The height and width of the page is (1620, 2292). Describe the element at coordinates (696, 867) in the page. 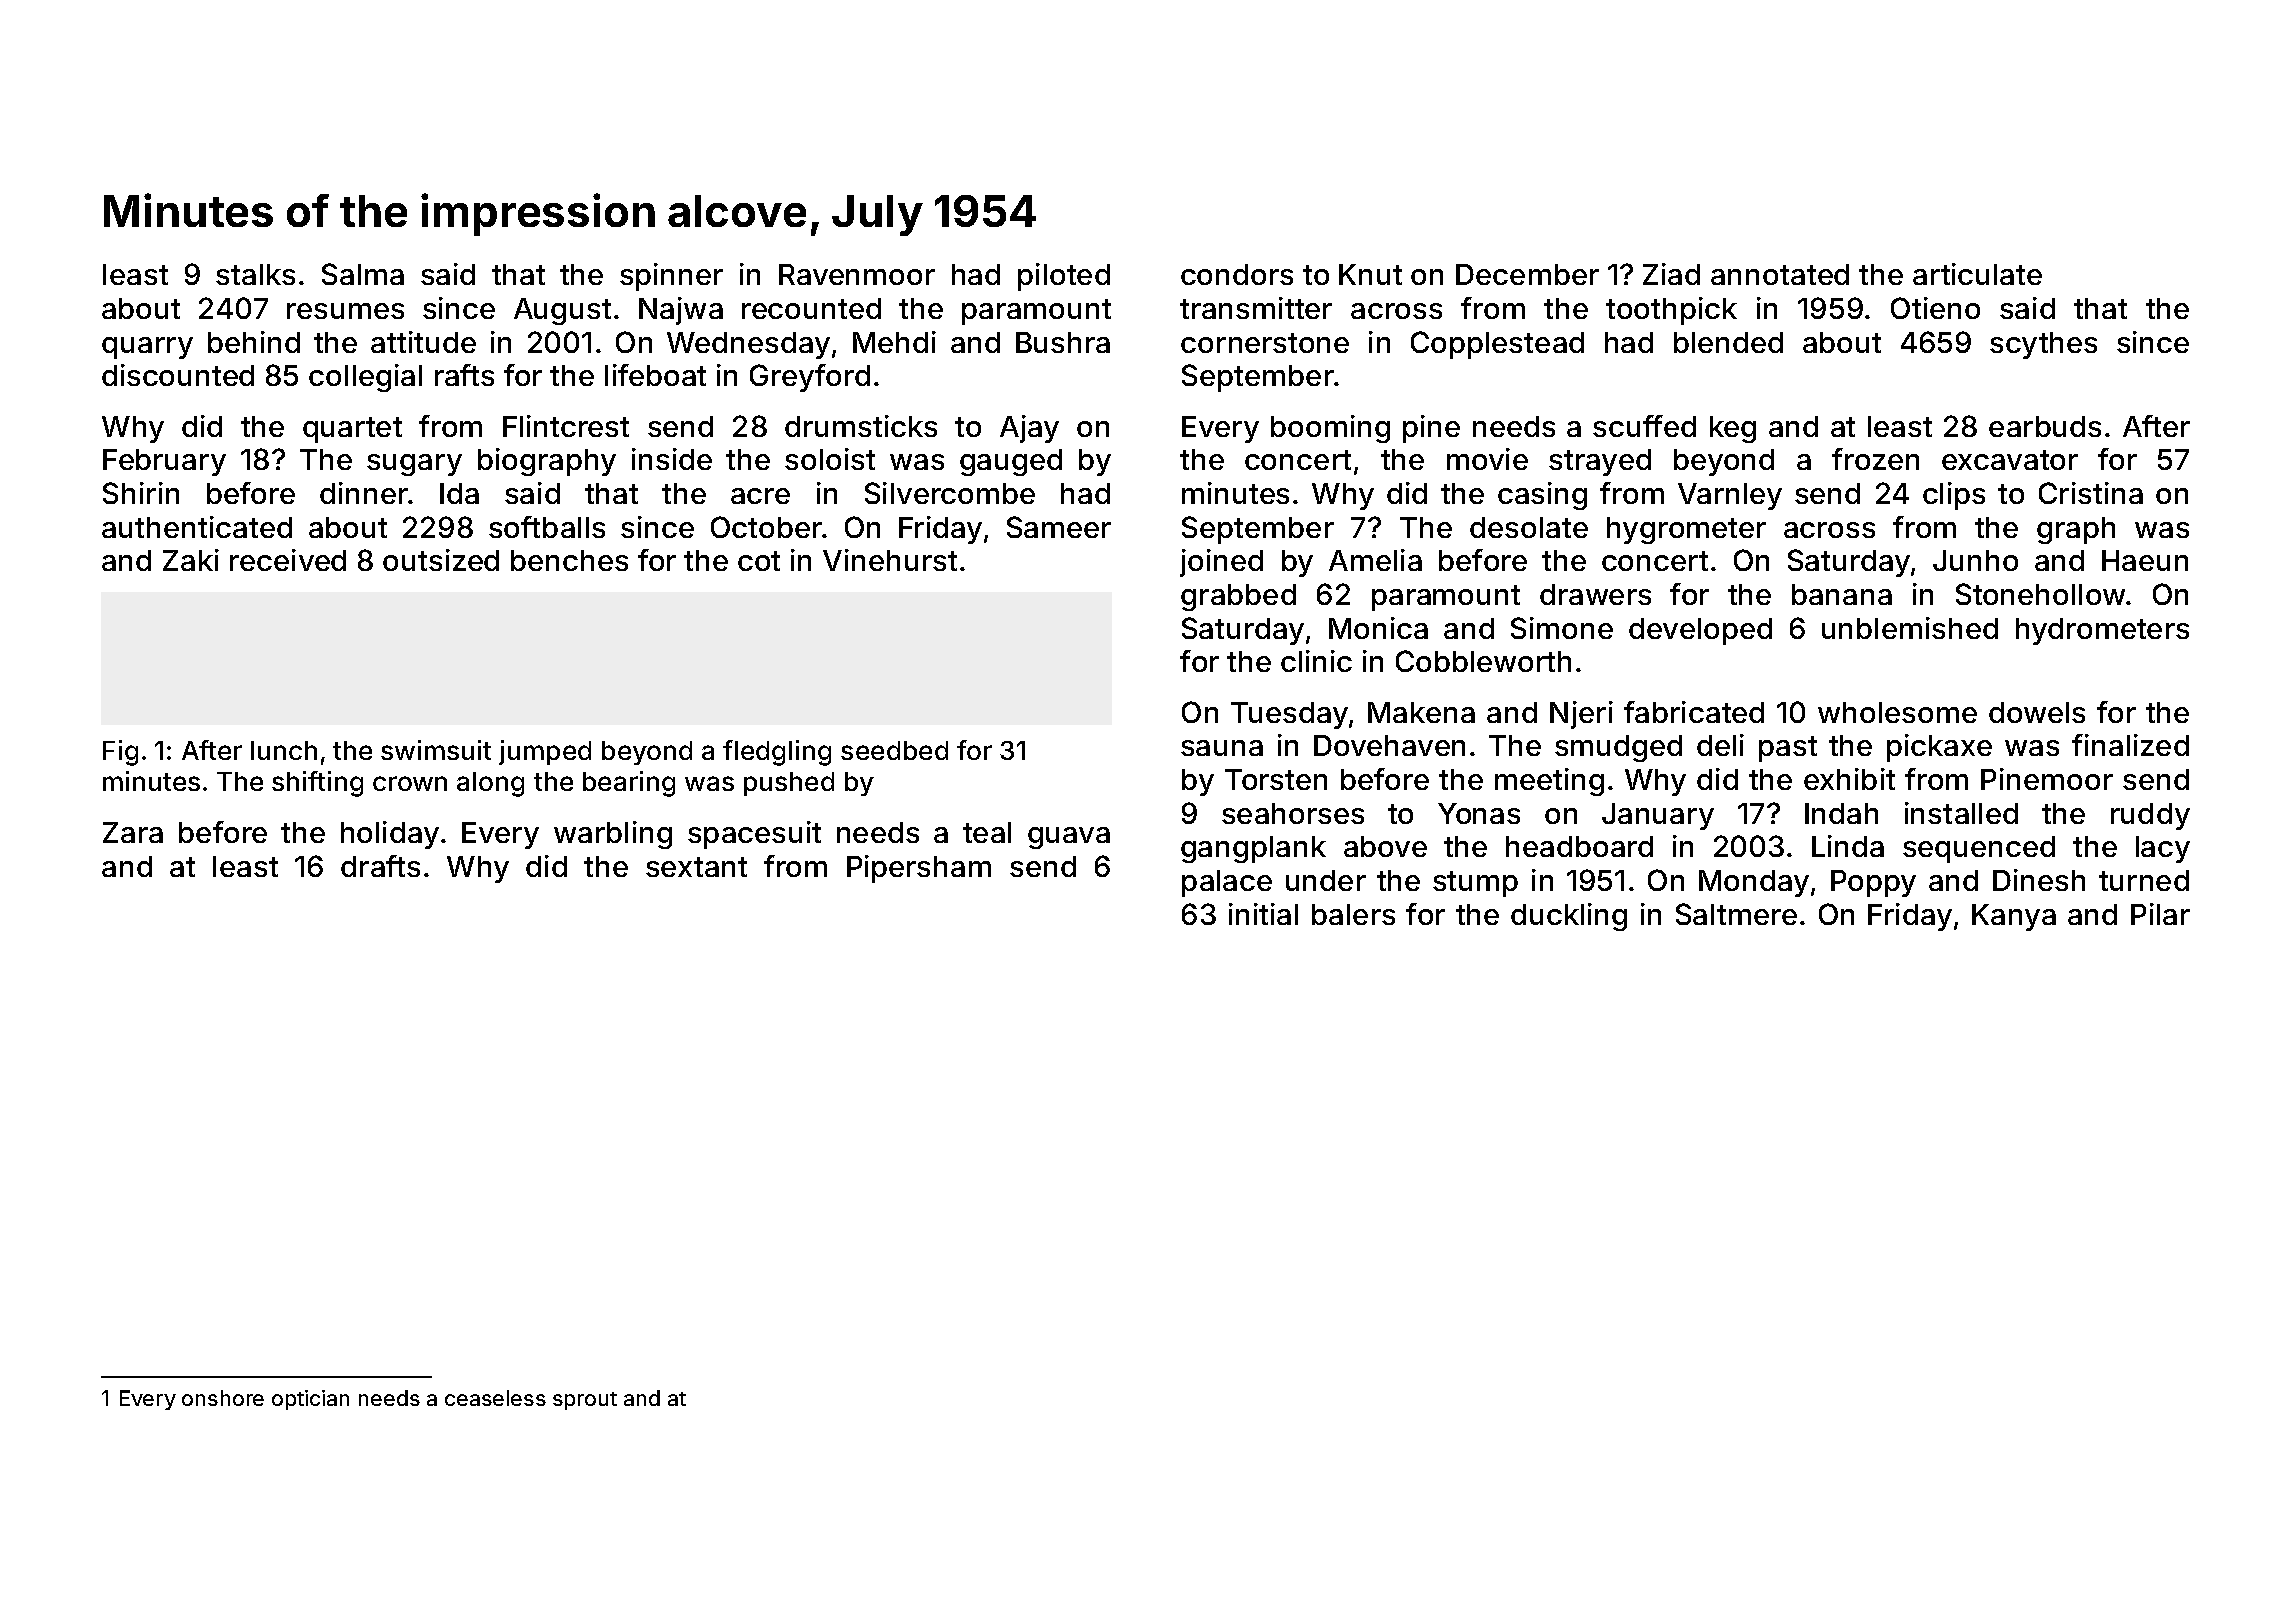

I see `sextant` at that location.
